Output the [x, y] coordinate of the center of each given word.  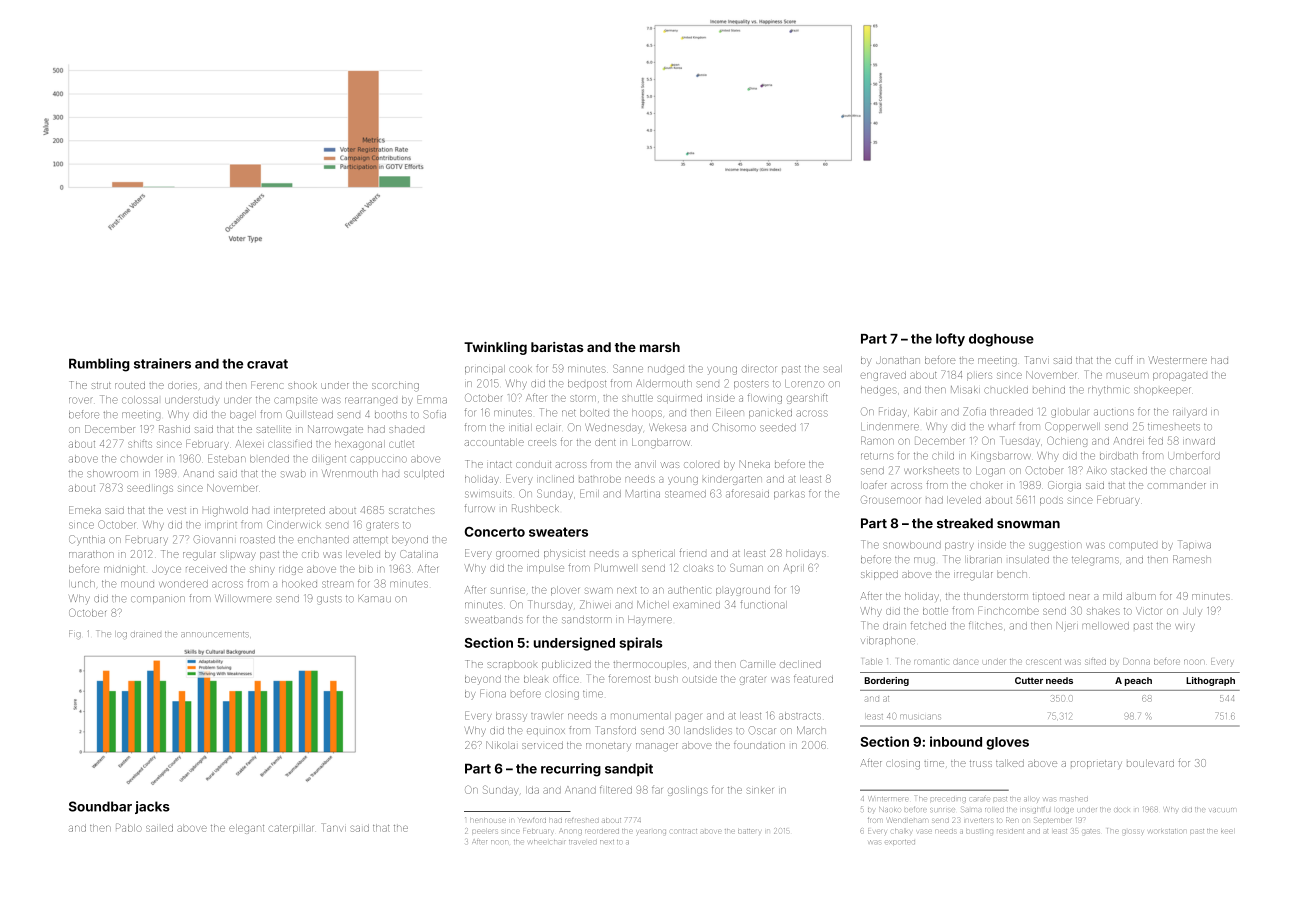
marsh [660, 347]
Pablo [129, 828]
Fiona [493, 693]
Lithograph [1210, 681]
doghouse [1001, 340]
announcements [215, 634]
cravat [267, 364]
